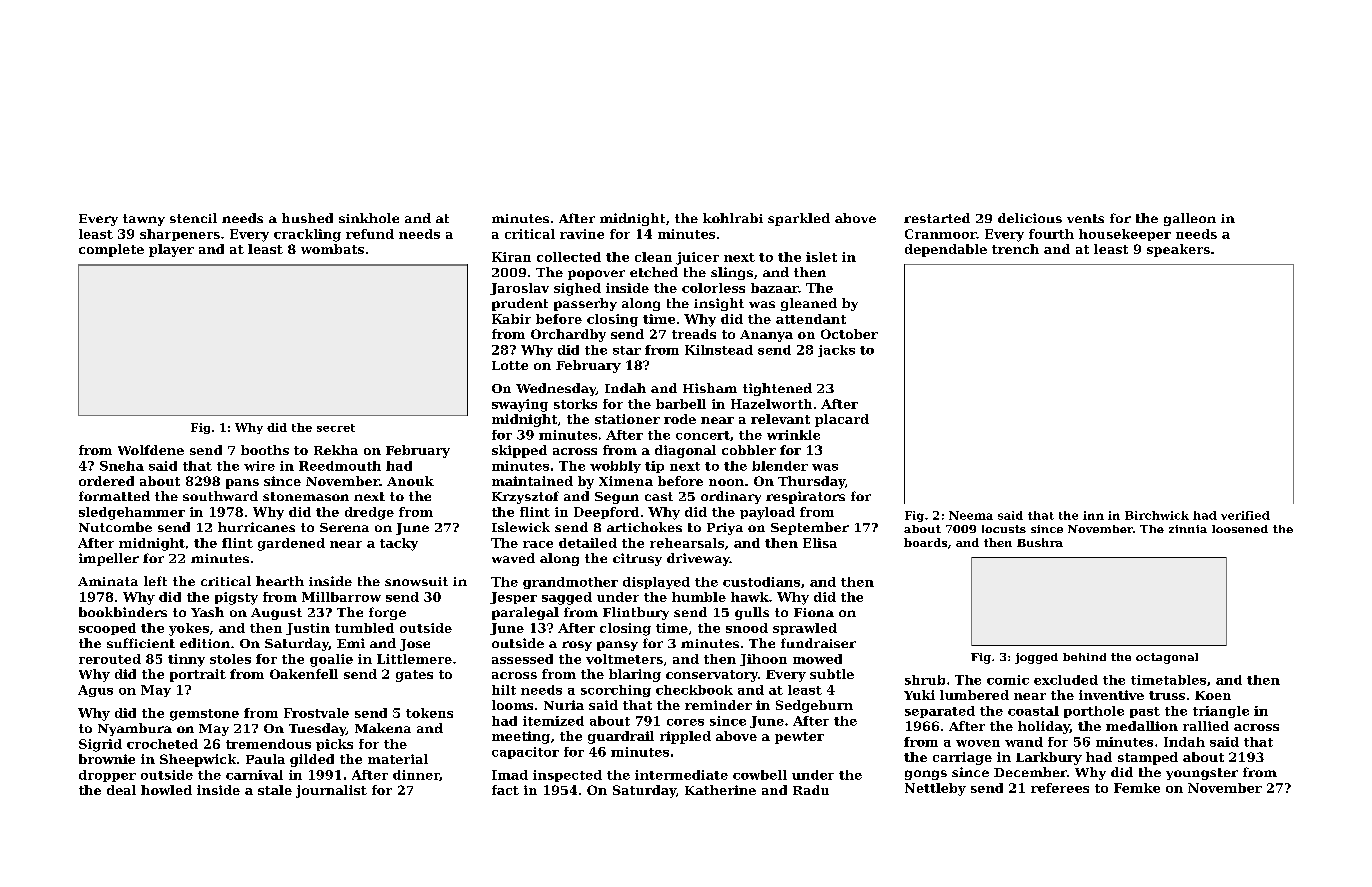  What do you see at coordinates (151, 450) in the screenshot?
I see `Wolfdene` at bounding box center [151, 450].
